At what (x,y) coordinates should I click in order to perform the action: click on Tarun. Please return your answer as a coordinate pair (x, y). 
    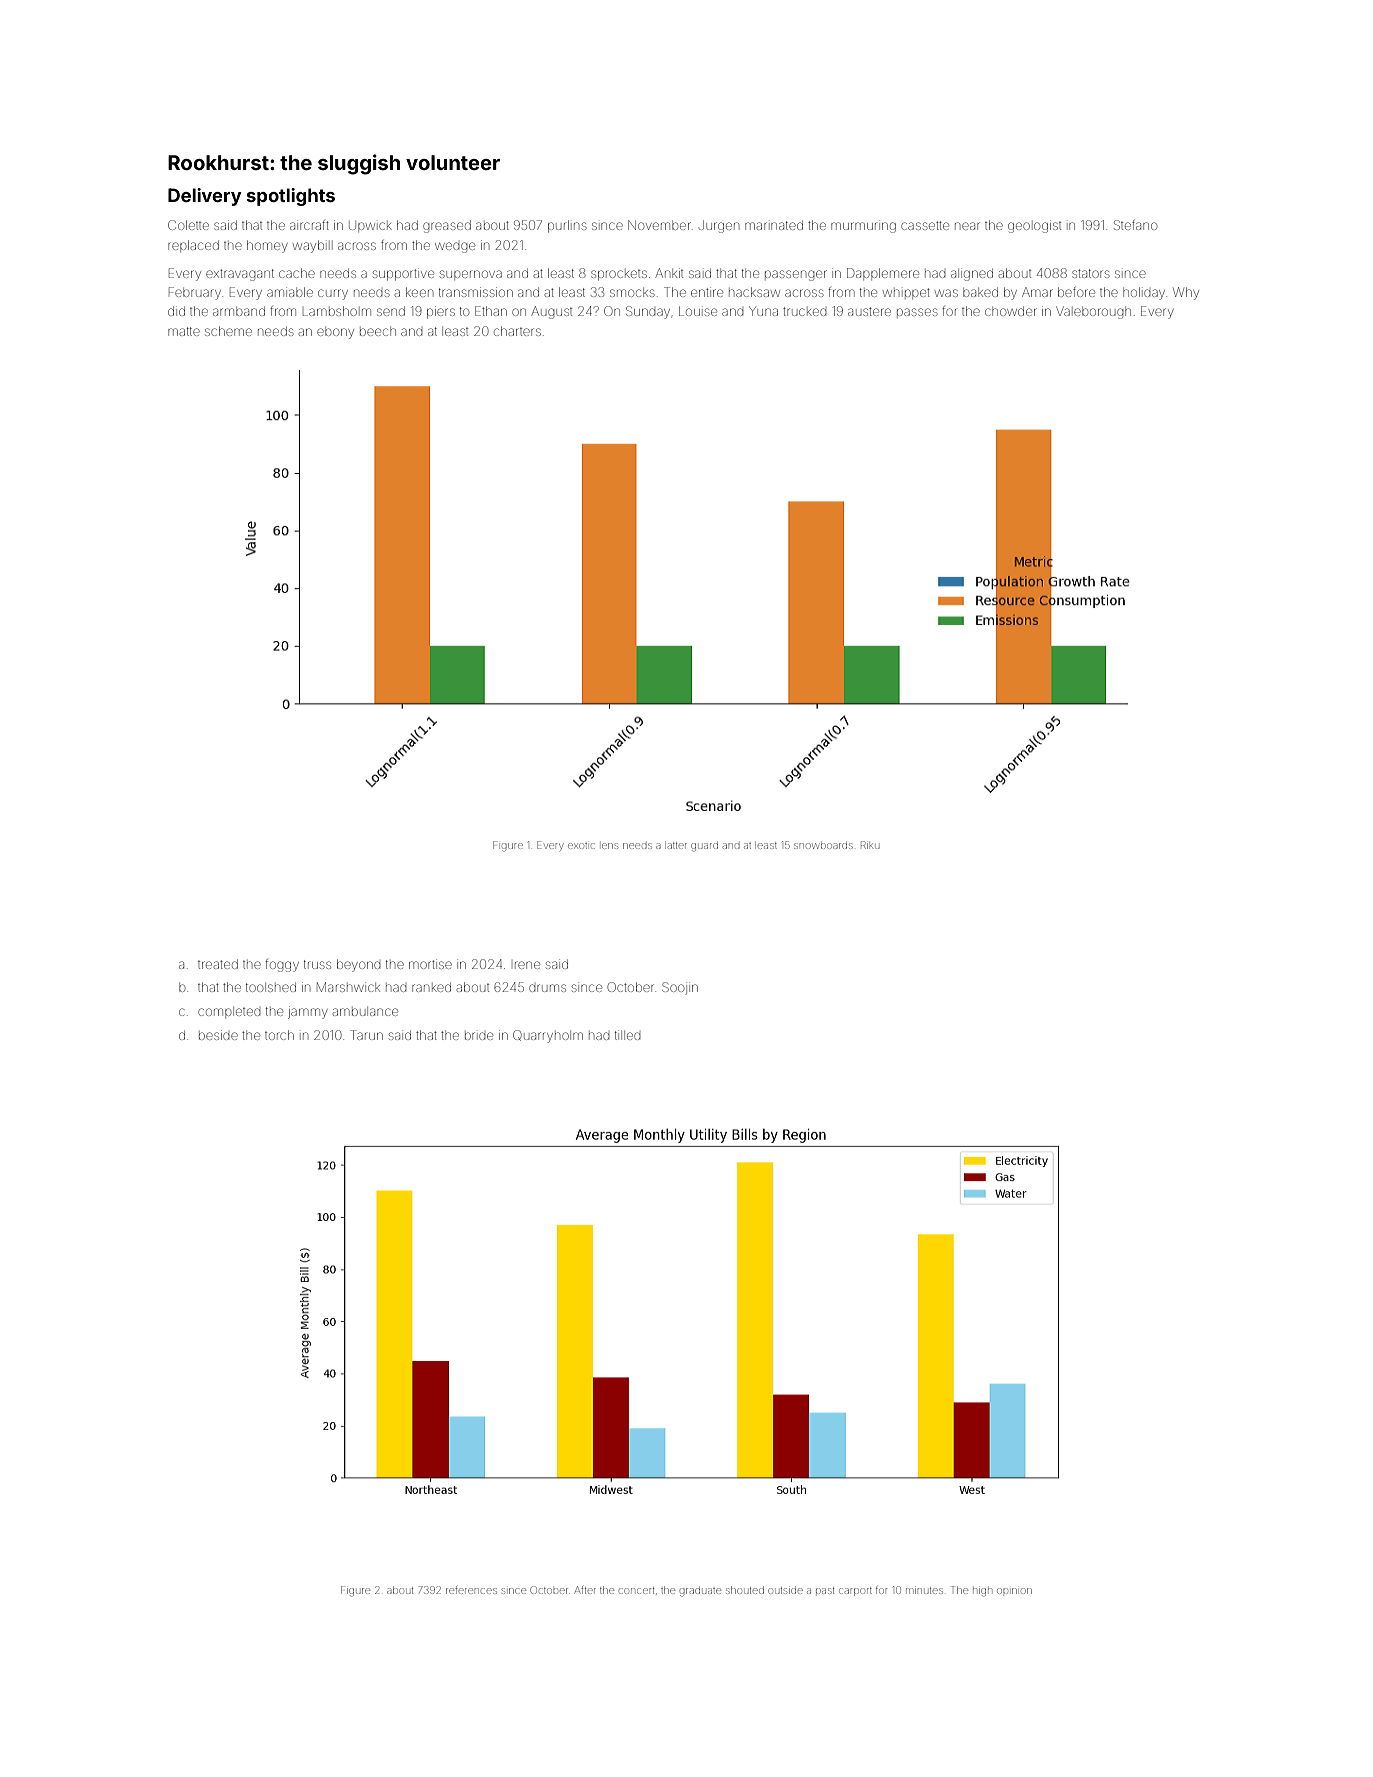
    Looking at the image, I should click on (366, 1035).
